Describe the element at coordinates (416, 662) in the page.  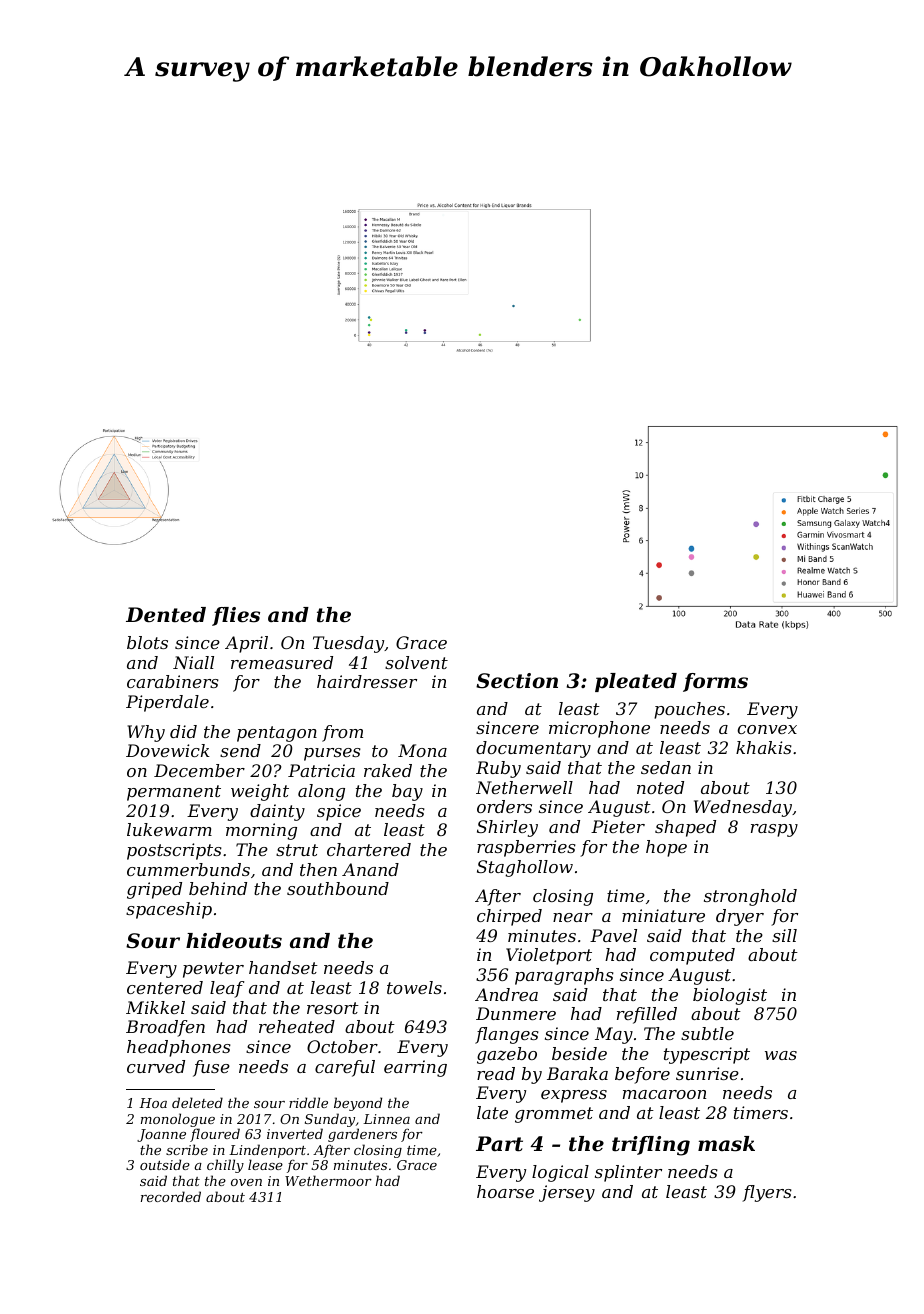
I see `solvent` at that location.
